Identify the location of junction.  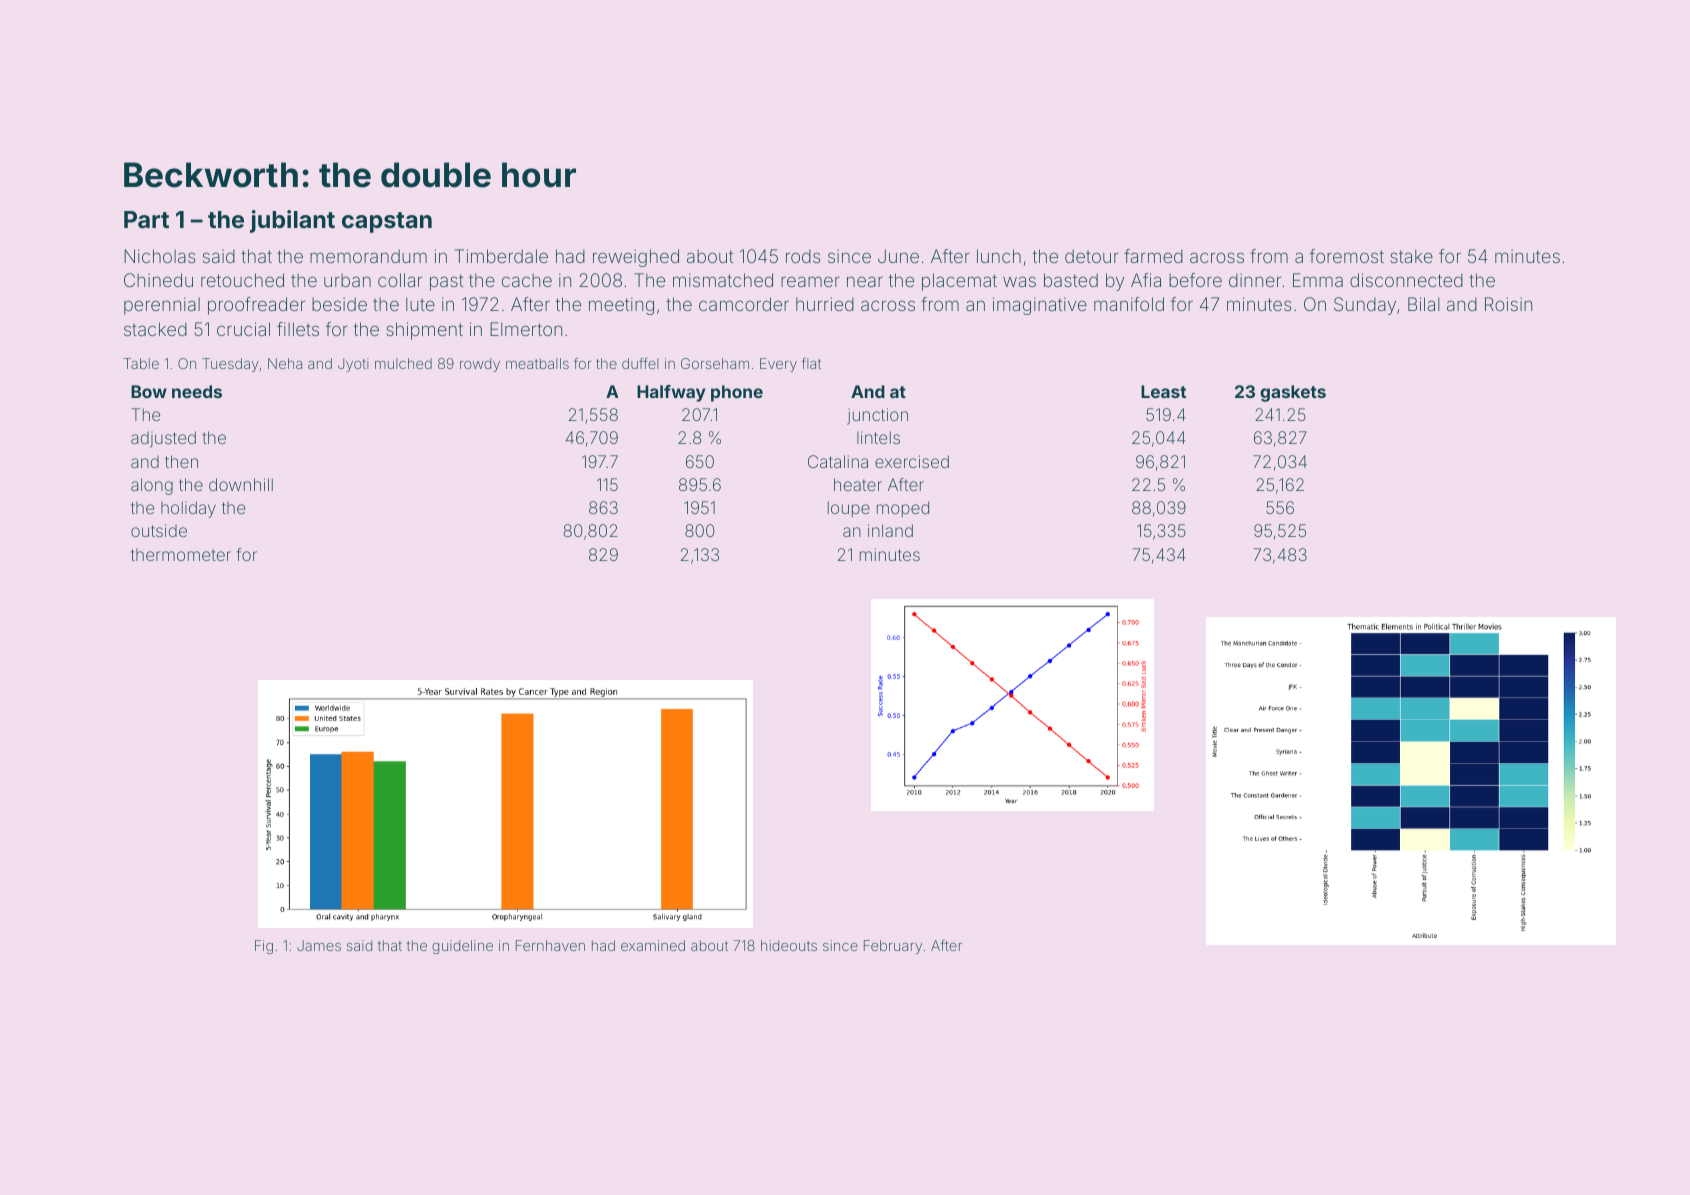
(877, 416).
